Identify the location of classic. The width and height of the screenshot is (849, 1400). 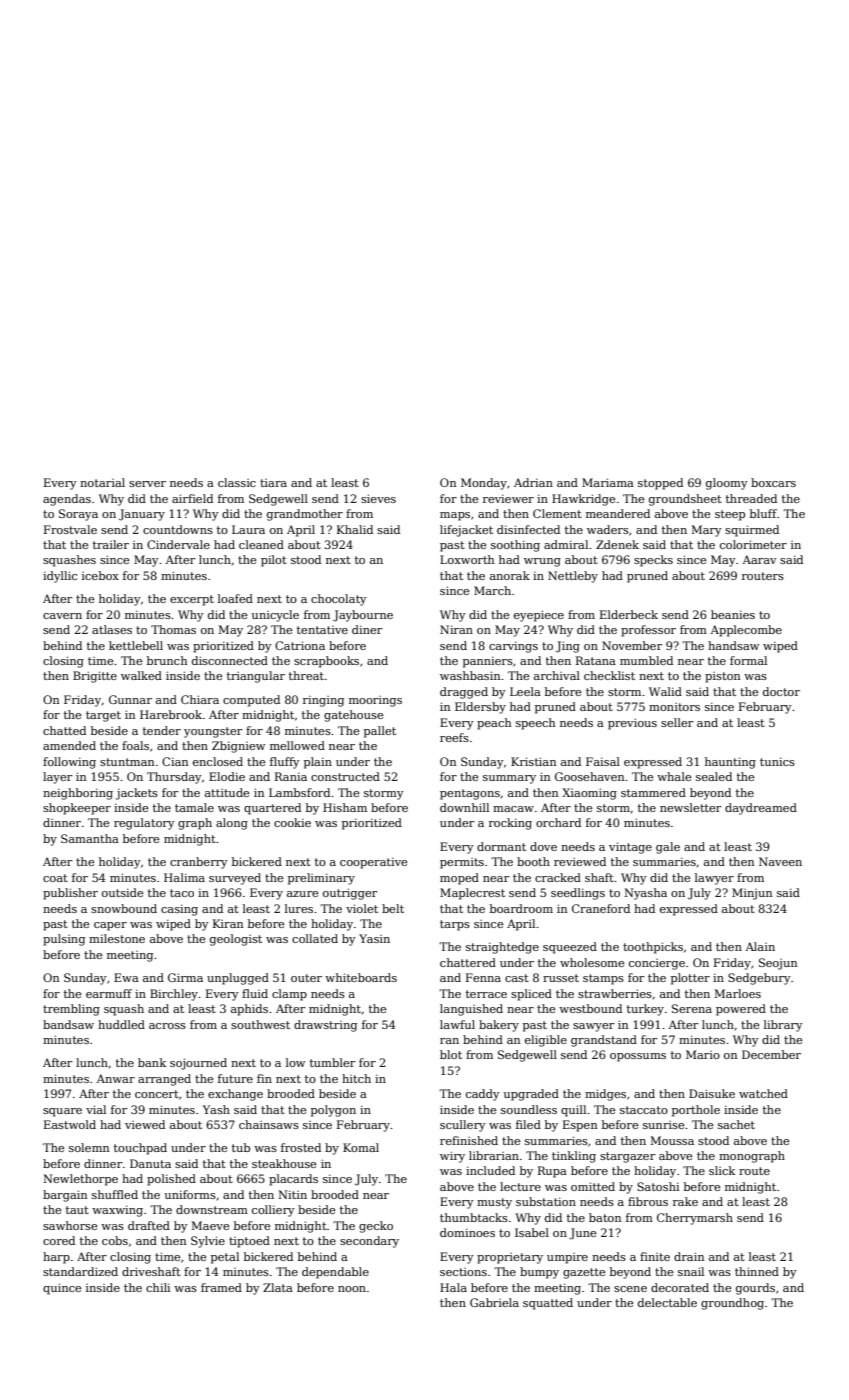
(237, 482).
